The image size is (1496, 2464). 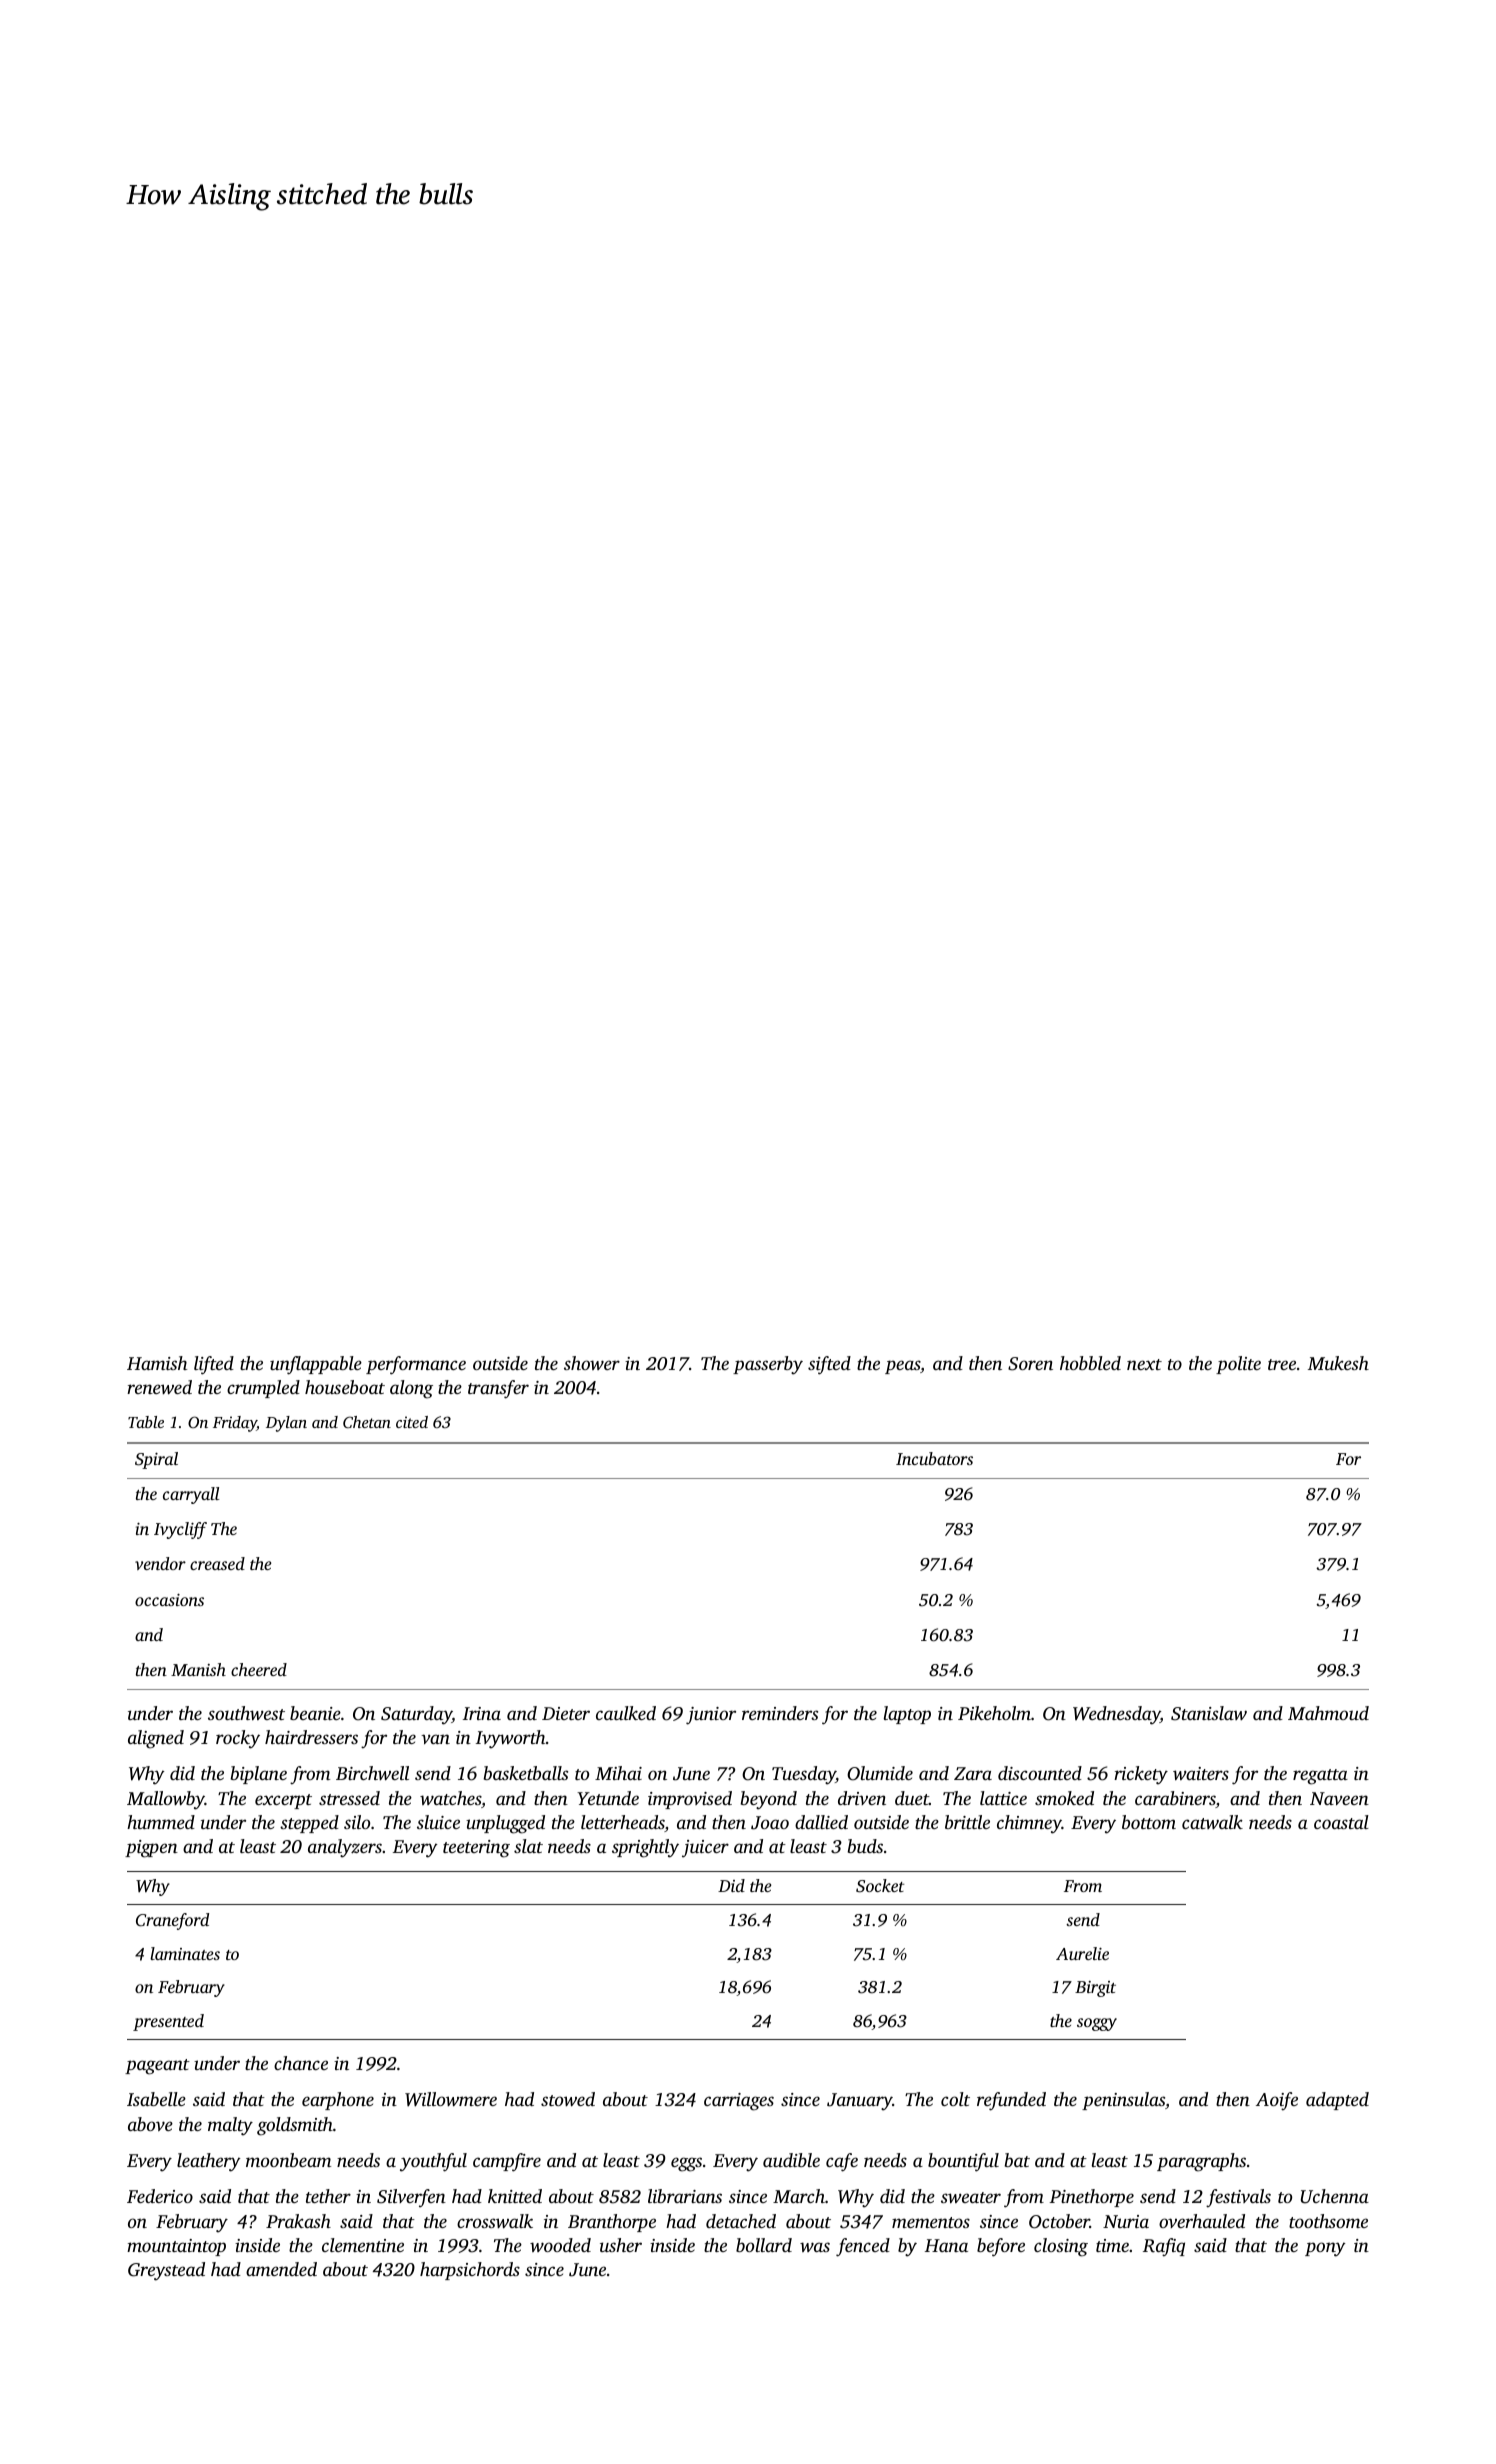 I want to click on hummed, so click(x=161, y=1822).
